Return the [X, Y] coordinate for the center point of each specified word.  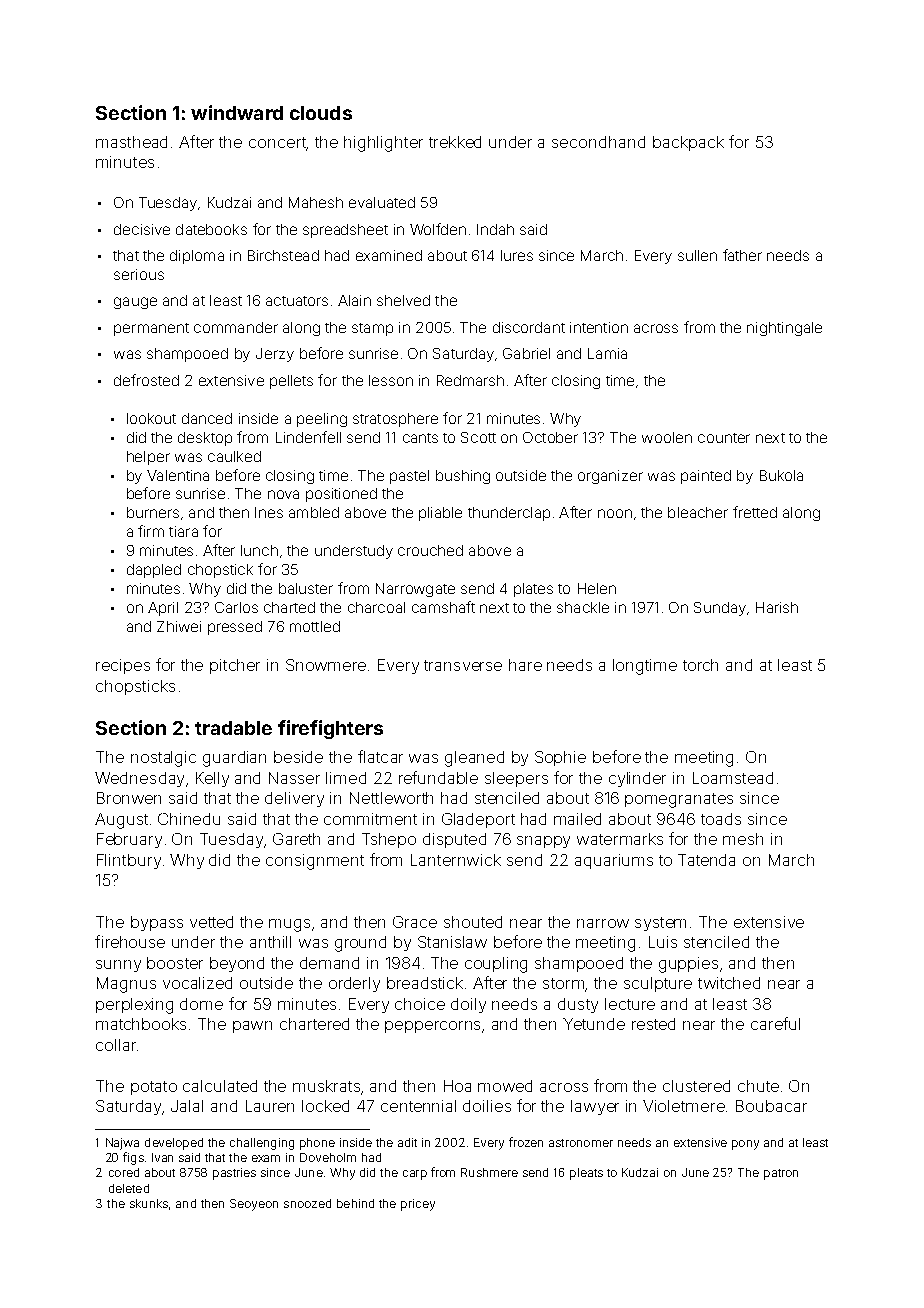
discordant [529, 327]
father [742, 255]
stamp [372, 329]
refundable [438, 777]
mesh [743, 839]
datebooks [211, 229]
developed [174, 1144]
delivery [294, 799]
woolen [667, 437]
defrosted [146, 380]
